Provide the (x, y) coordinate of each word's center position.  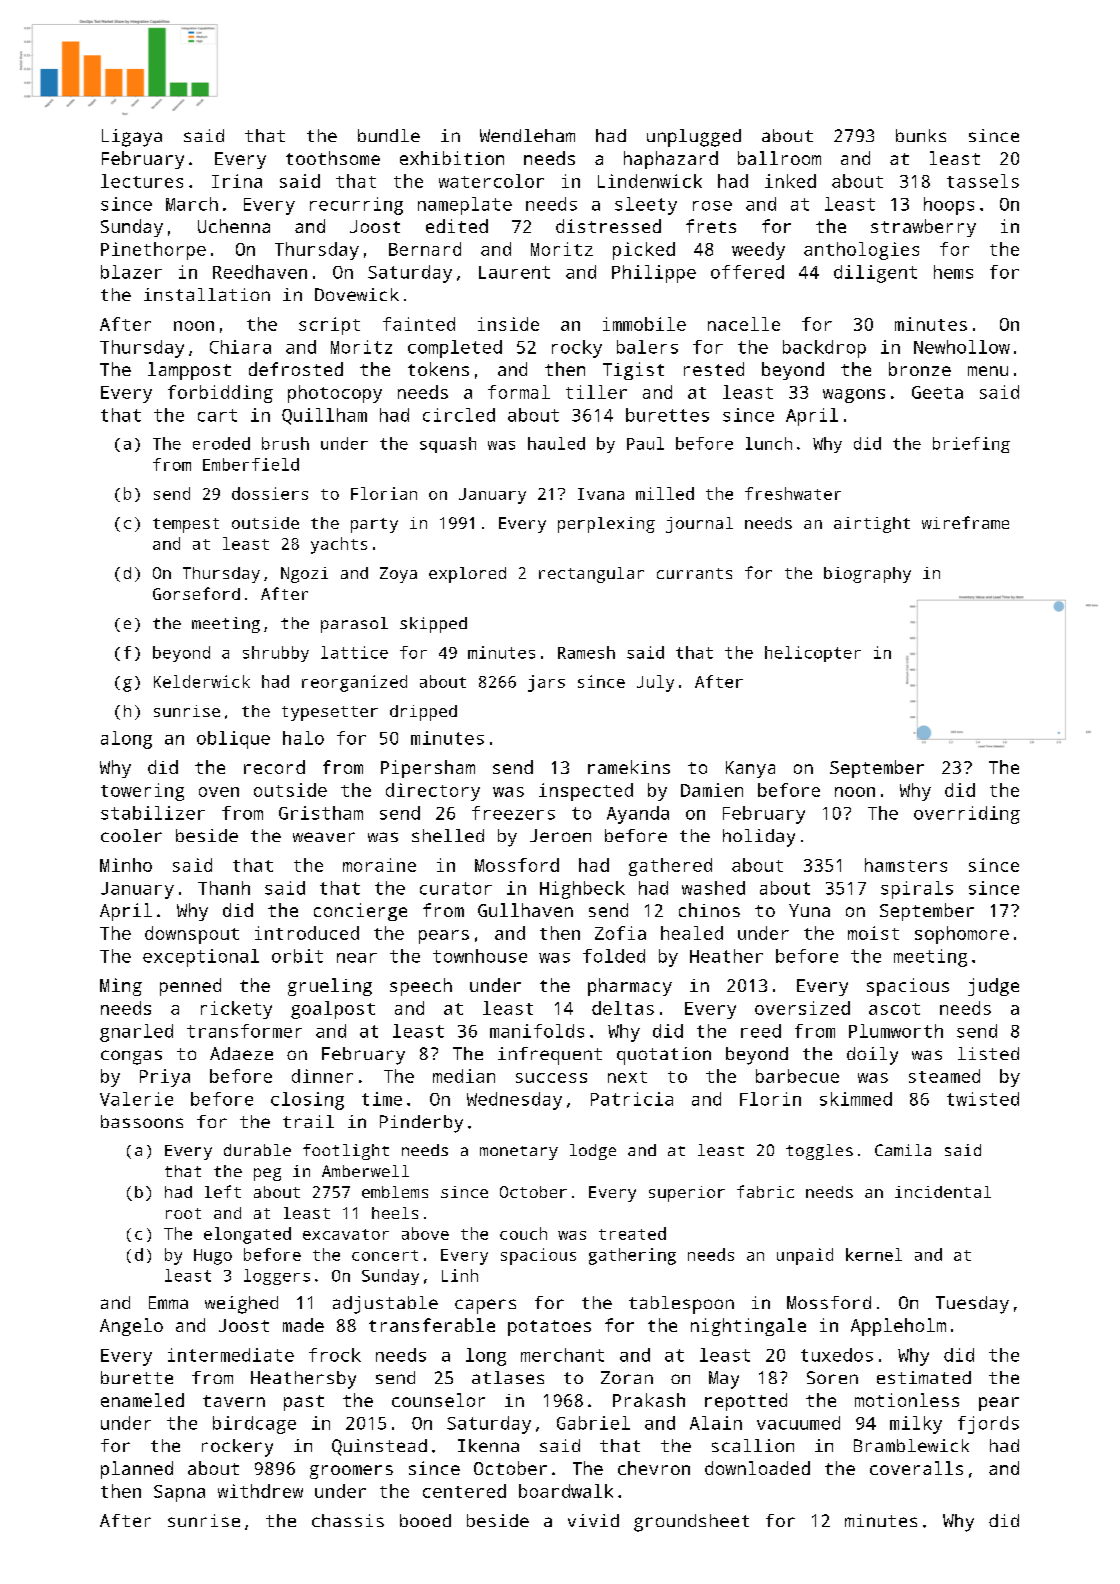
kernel (874, 1254)
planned (137, 1470)
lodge (593, 1152)
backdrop (824, 349)
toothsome (333, 158)
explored (467, 575)
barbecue (797, 1076)
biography (867, 575)
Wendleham (527, 135)
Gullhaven (525, 910)
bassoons (142, 1121)
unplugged (694, 138)
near (357, 958)
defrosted (296, 369)
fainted (419, 324)
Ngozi (304, 575)
